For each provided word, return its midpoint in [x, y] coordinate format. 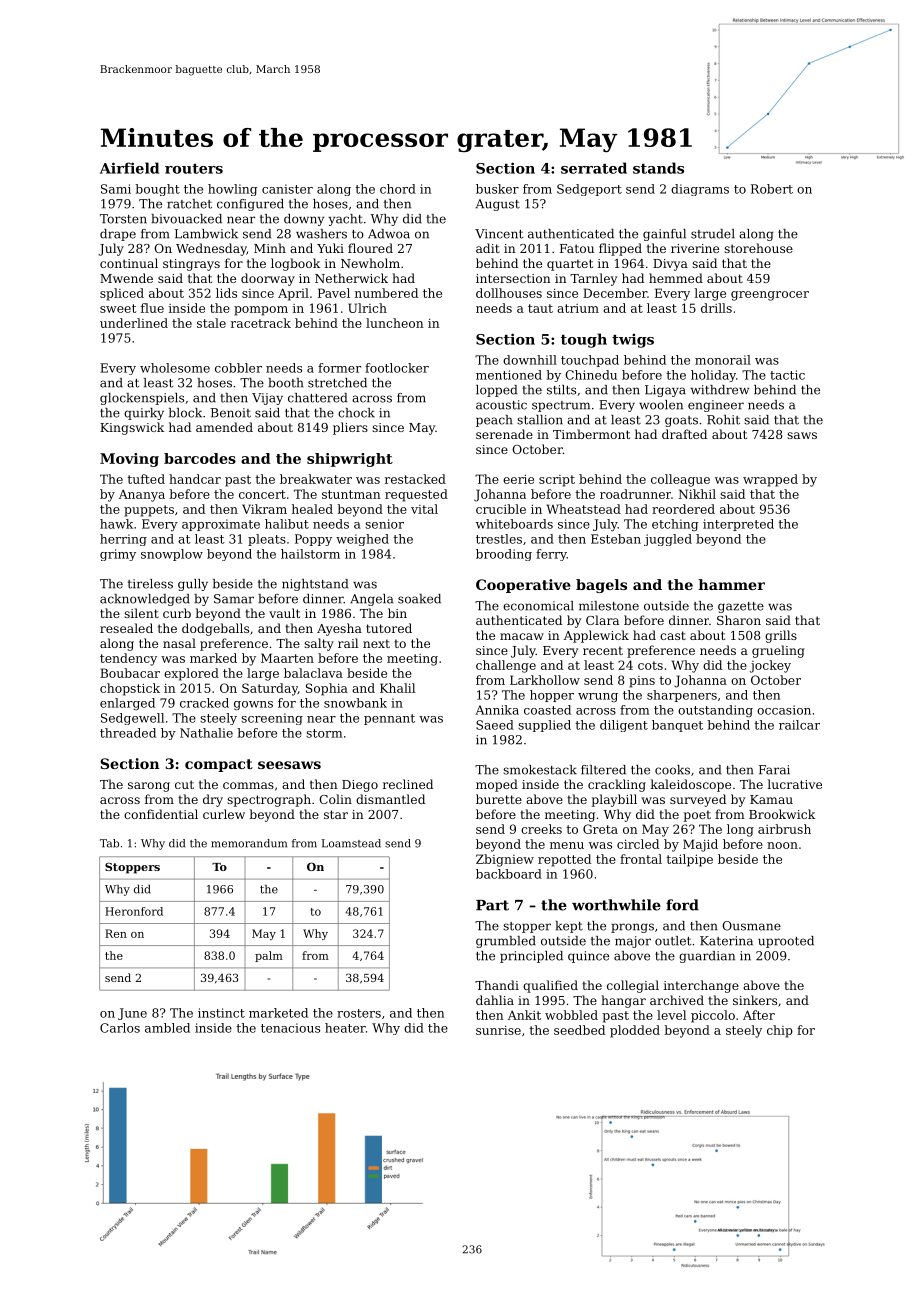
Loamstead [351, 843]
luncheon [395, 323]
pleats [267, 540]
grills [781, 636]
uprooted [786, 942]
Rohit [723, 420]
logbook [295, 264]
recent [603, 650]
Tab [109, 843]
